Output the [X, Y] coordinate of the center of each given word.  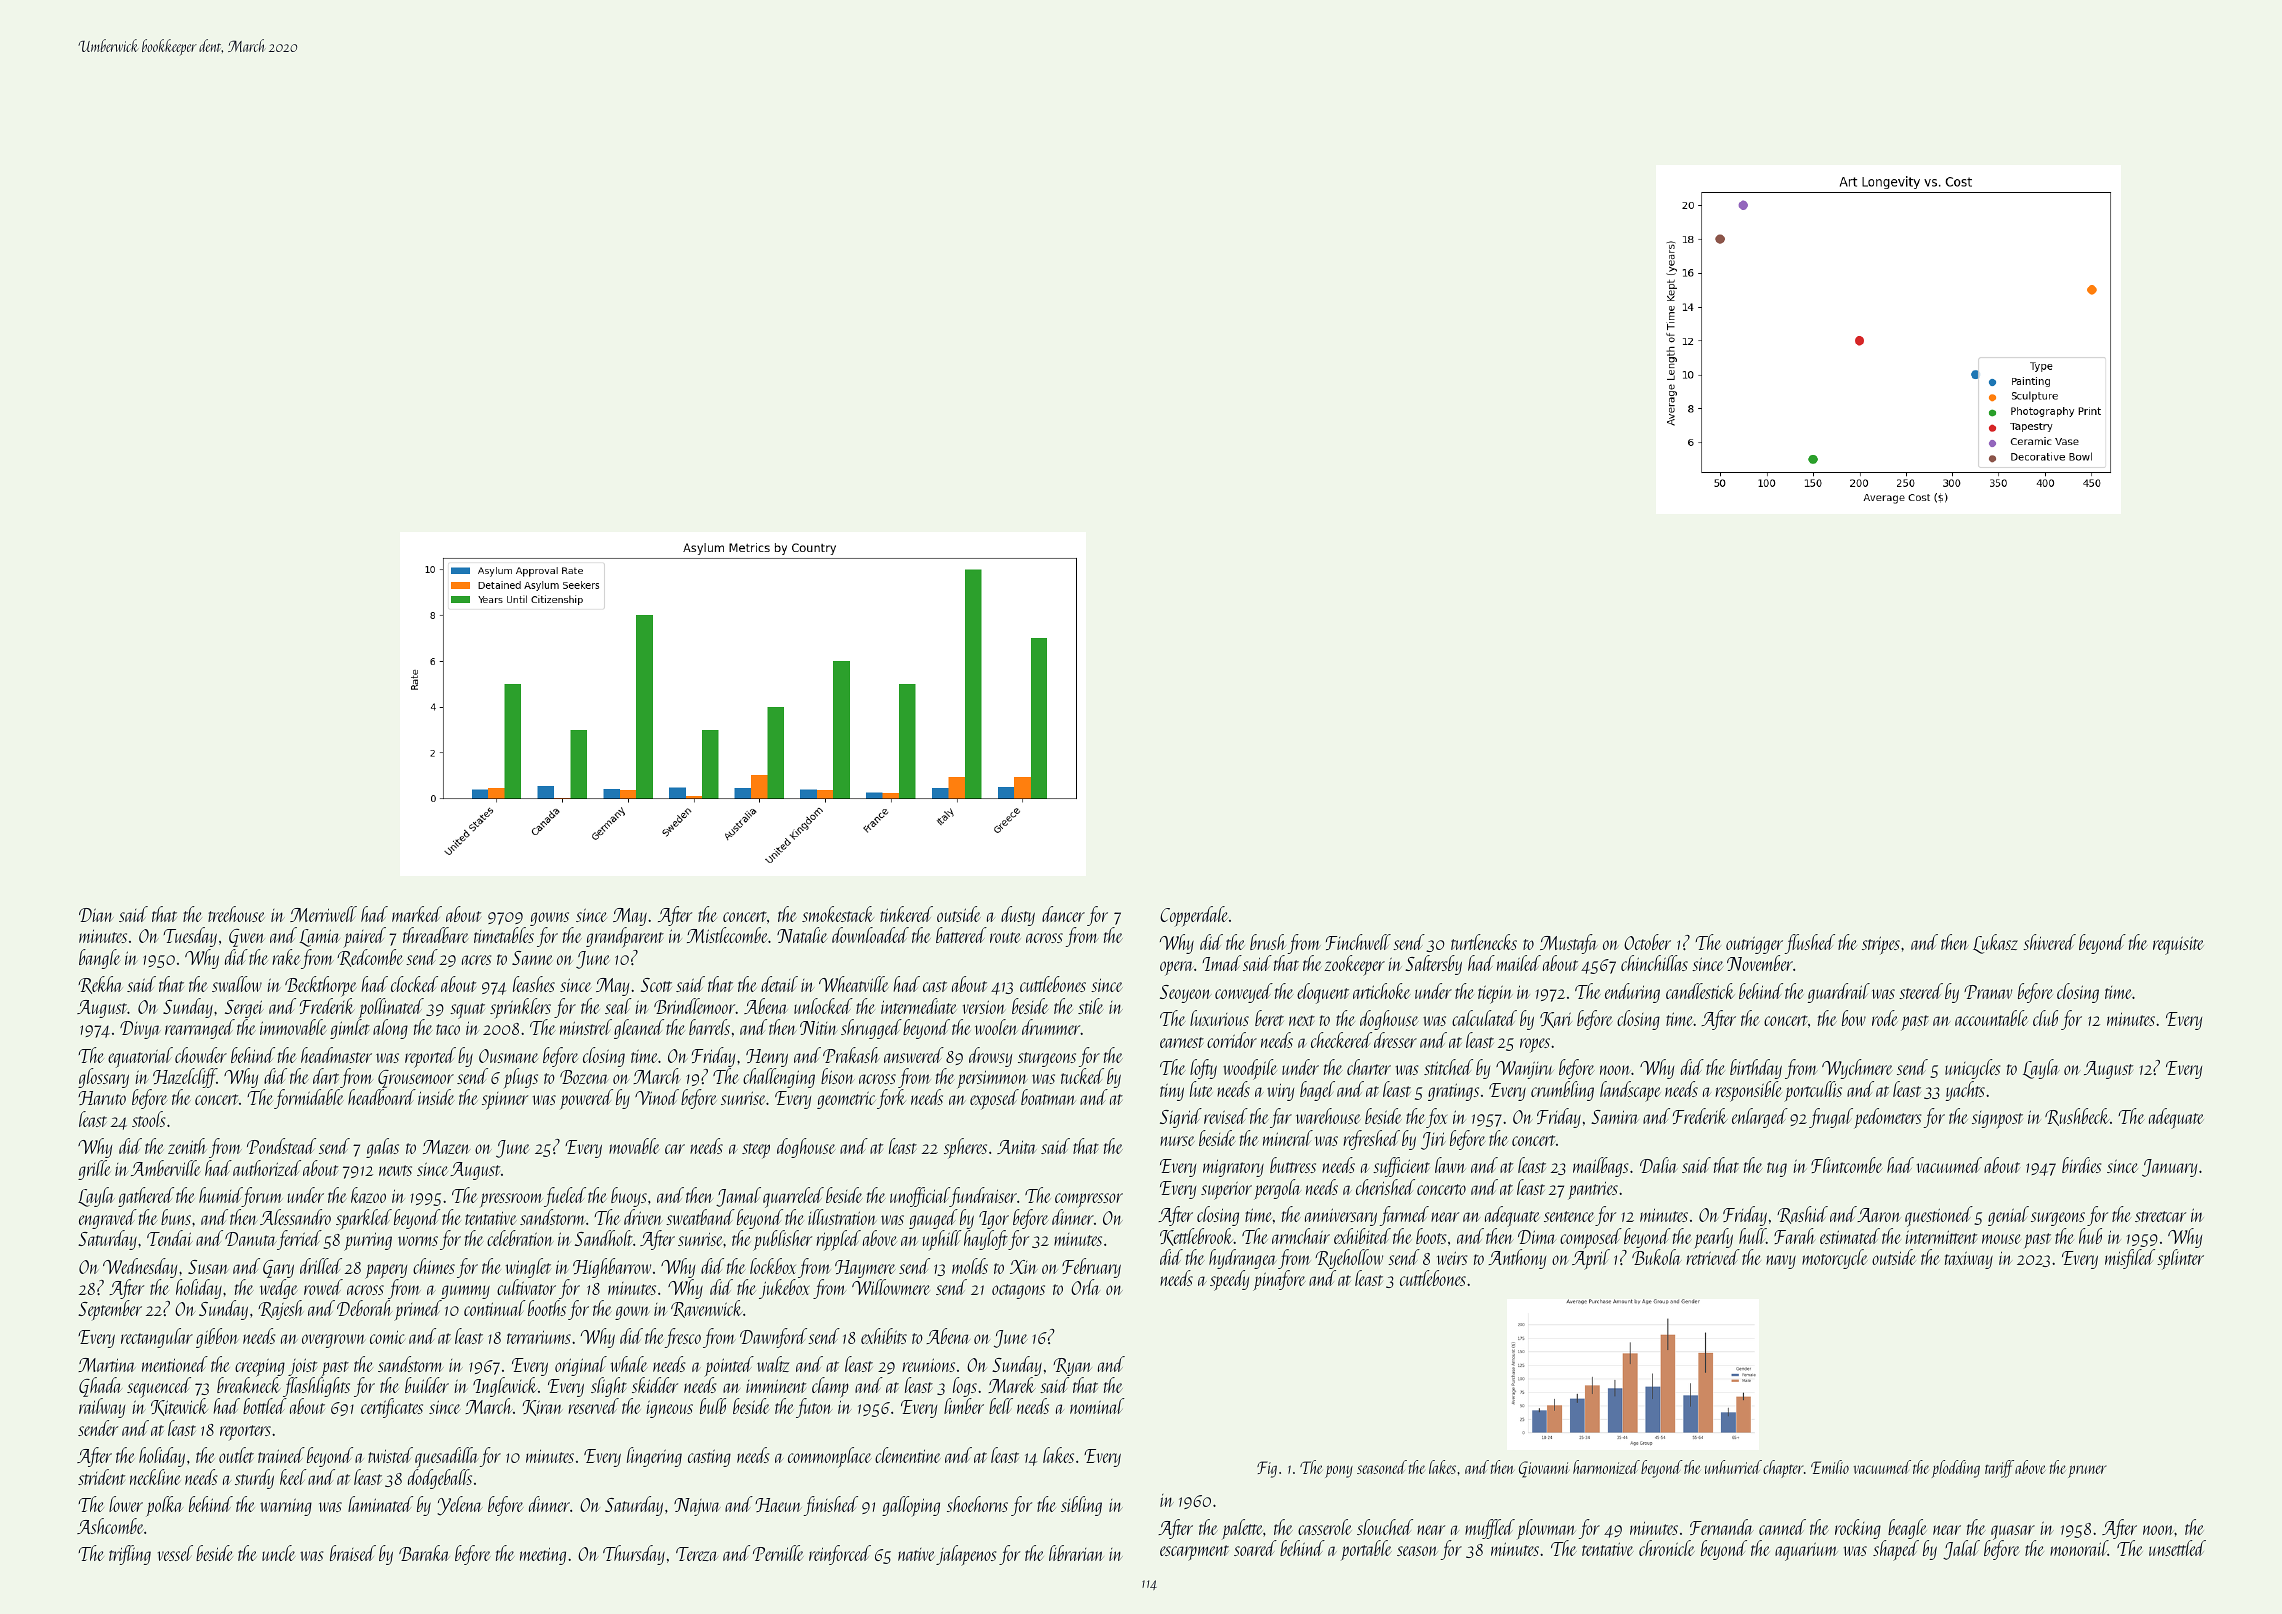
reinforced [840, 1555]
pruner [2087, 1471]
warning [286, 1507]
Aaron [1879, 1215]
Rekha [100, 985]
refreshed [1371, 1140]
